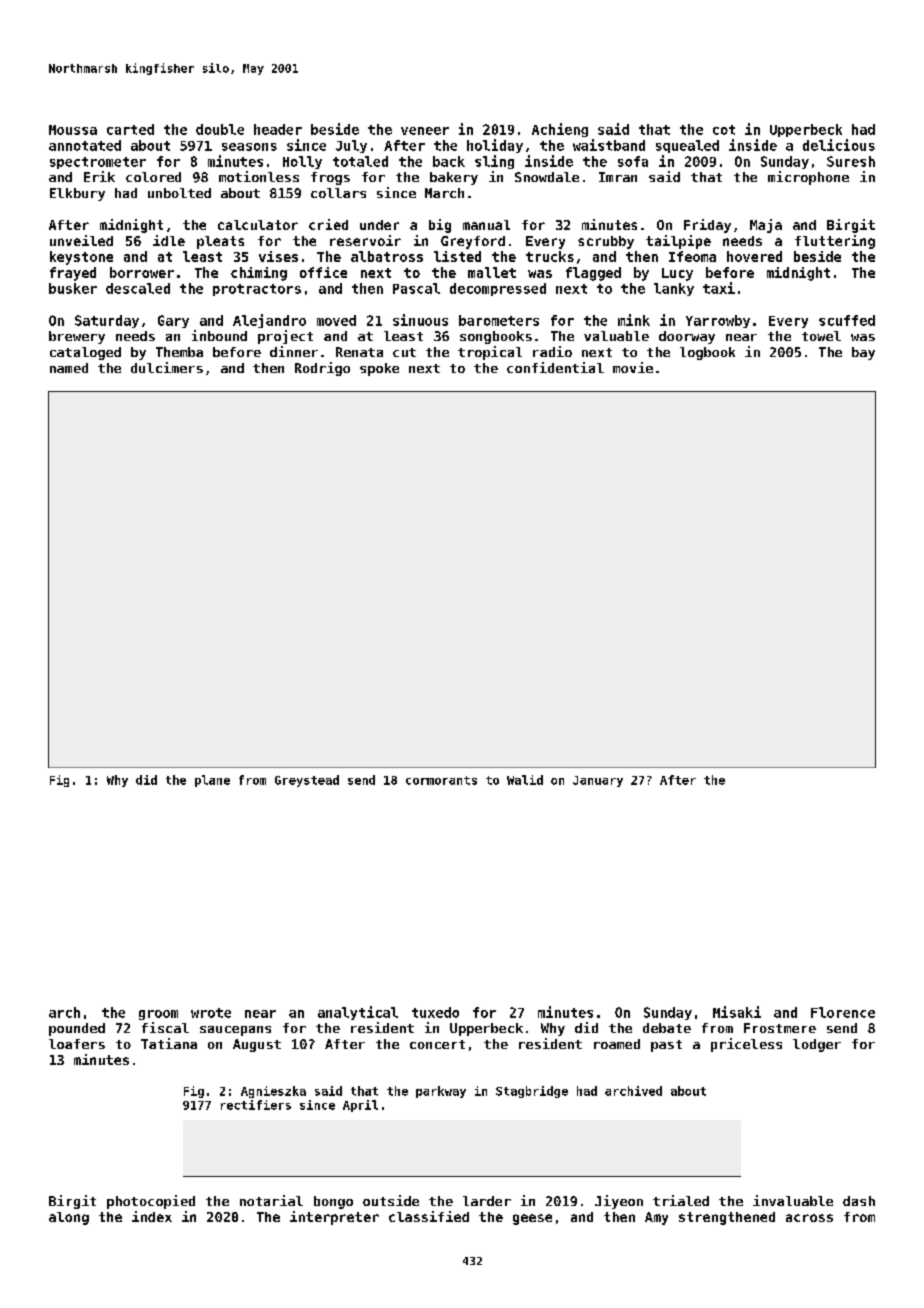  Describe the element at coordinates (454, 178) in the screenshot. I see `bakery` at that location.
